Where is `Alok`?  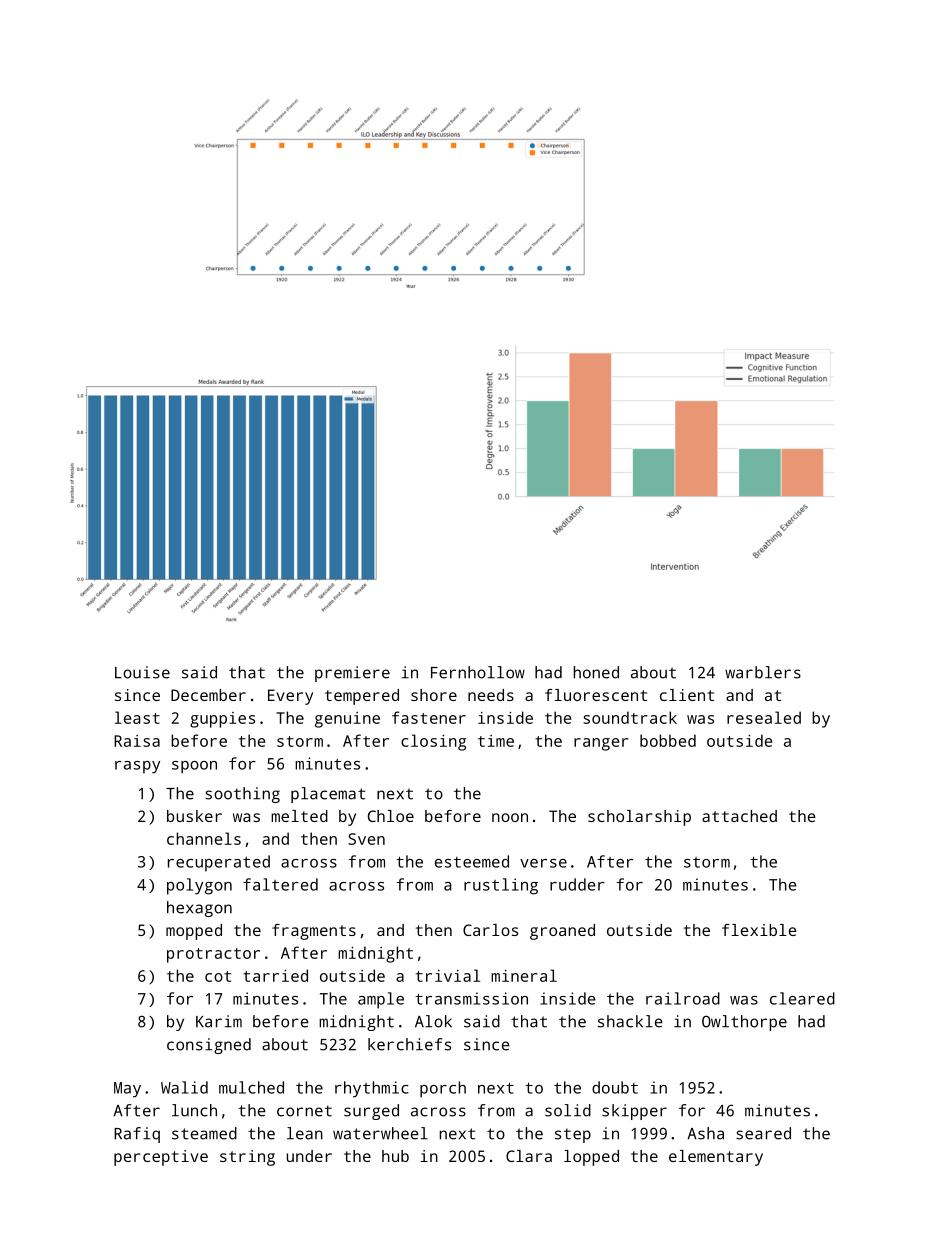
Alok is located at coordinates (433, 1021).
